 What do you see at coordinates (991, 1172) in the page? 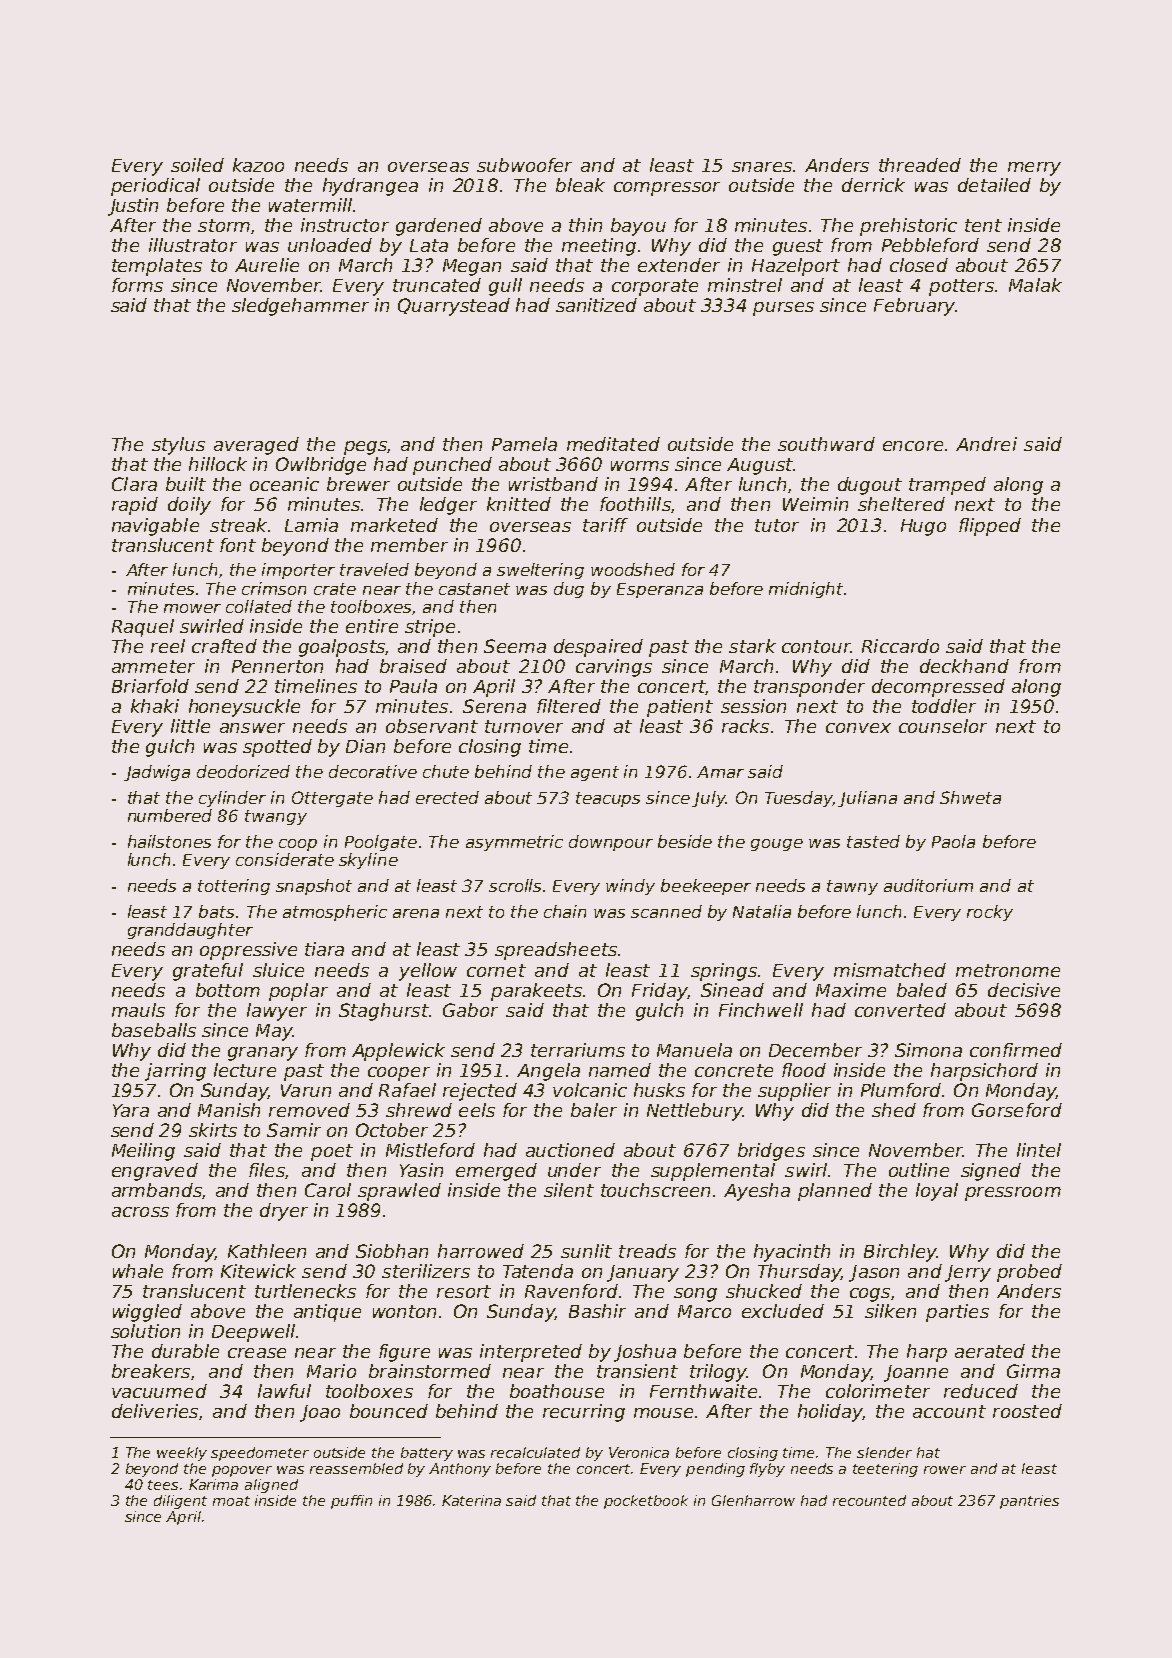
I see `signed` at bounding box center [991, 1172].
